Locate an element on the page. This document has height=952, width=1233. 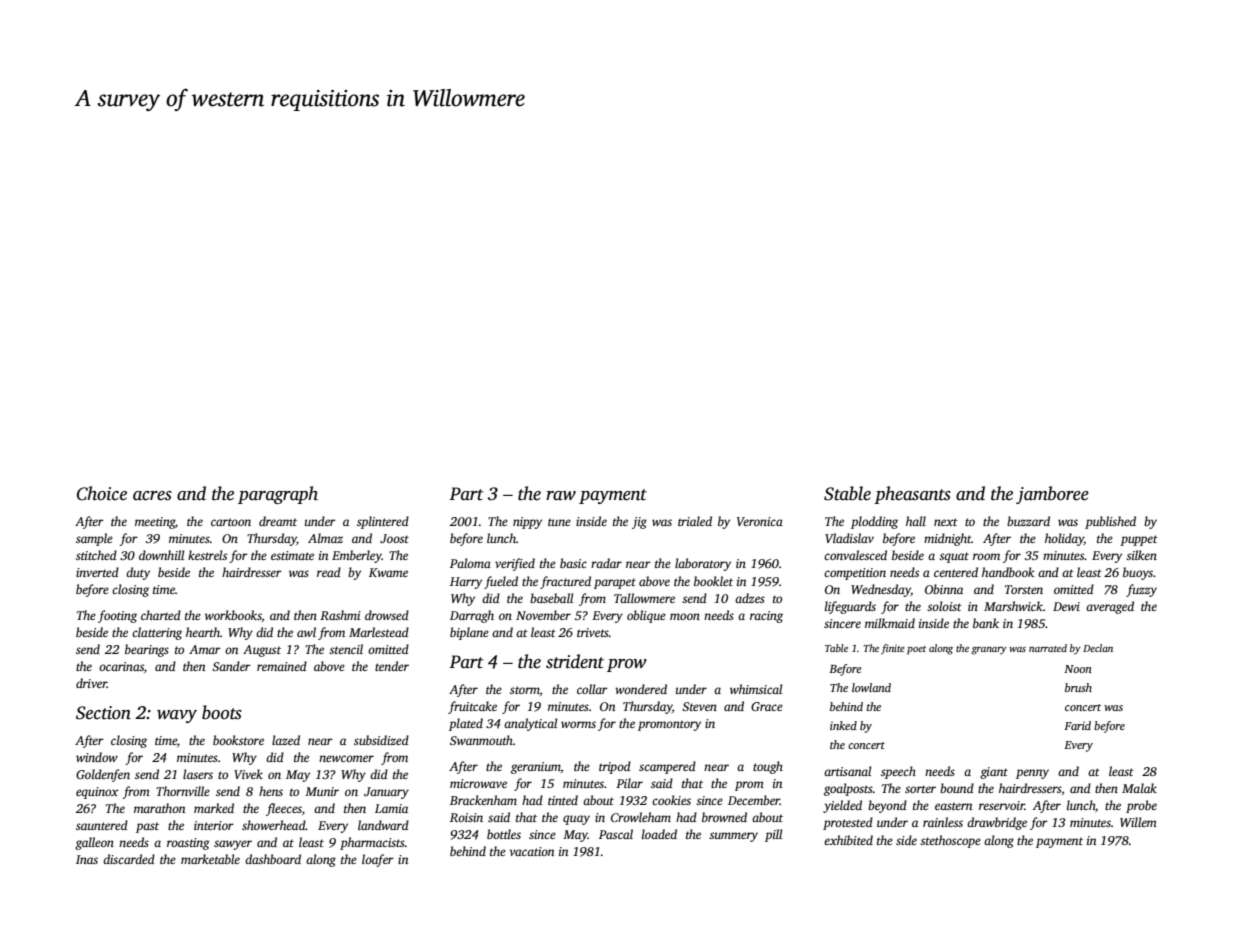
tough is located at coordinates (768, 767).
